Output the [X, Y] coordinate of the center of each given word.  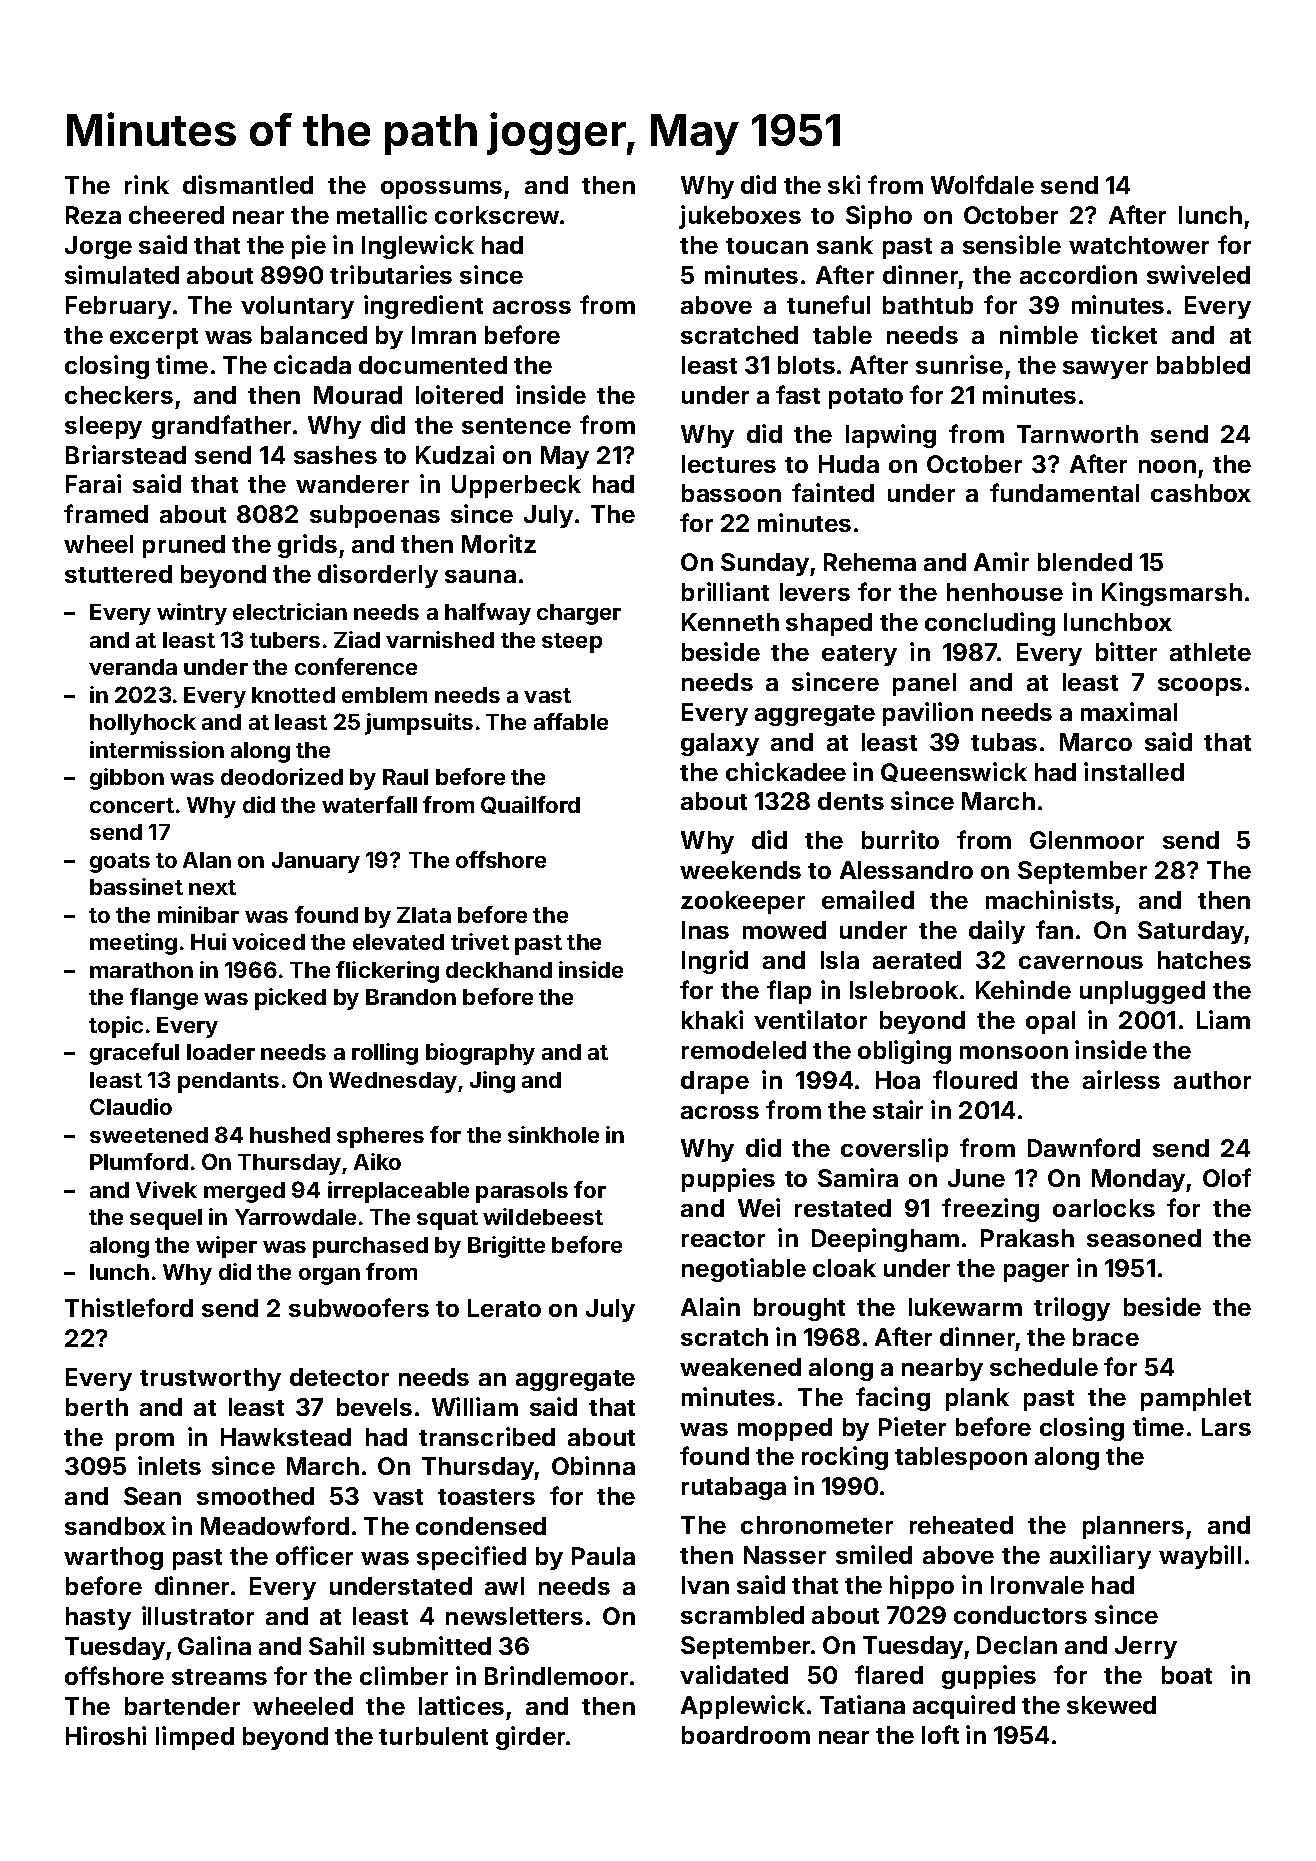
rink [147, 184]
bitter [1126, 651]
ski [844, 184]
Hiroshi [106, 1735]
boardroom [746, 1735]
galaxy [720, 744]
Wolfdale [982, 184]
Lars [1226, 1427]
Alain [710, 1306]
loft [940, 1734]
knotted [293, 695]
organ [329, 1276]
